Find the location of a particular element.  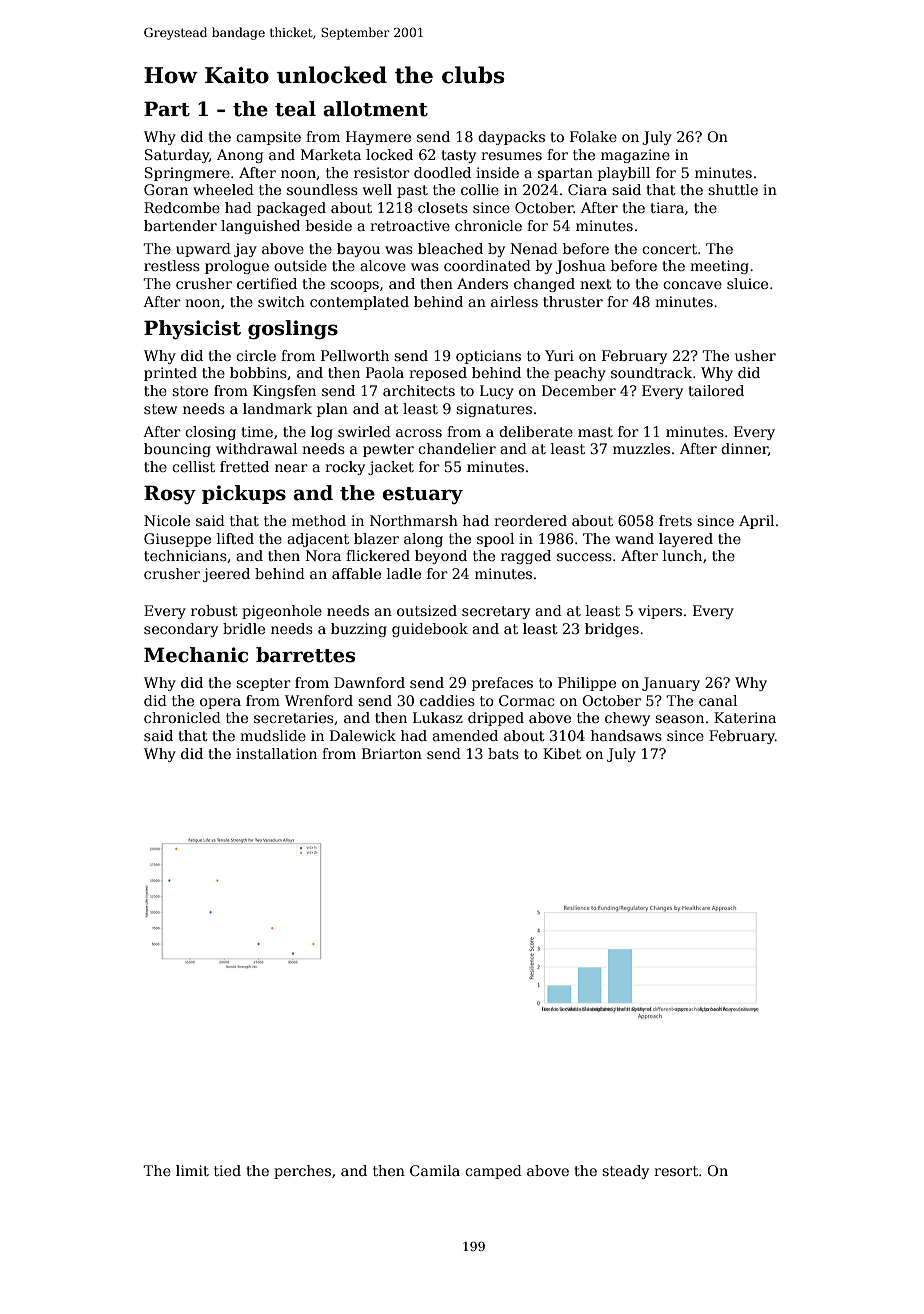

printed is located at coordinates (170, 374).
